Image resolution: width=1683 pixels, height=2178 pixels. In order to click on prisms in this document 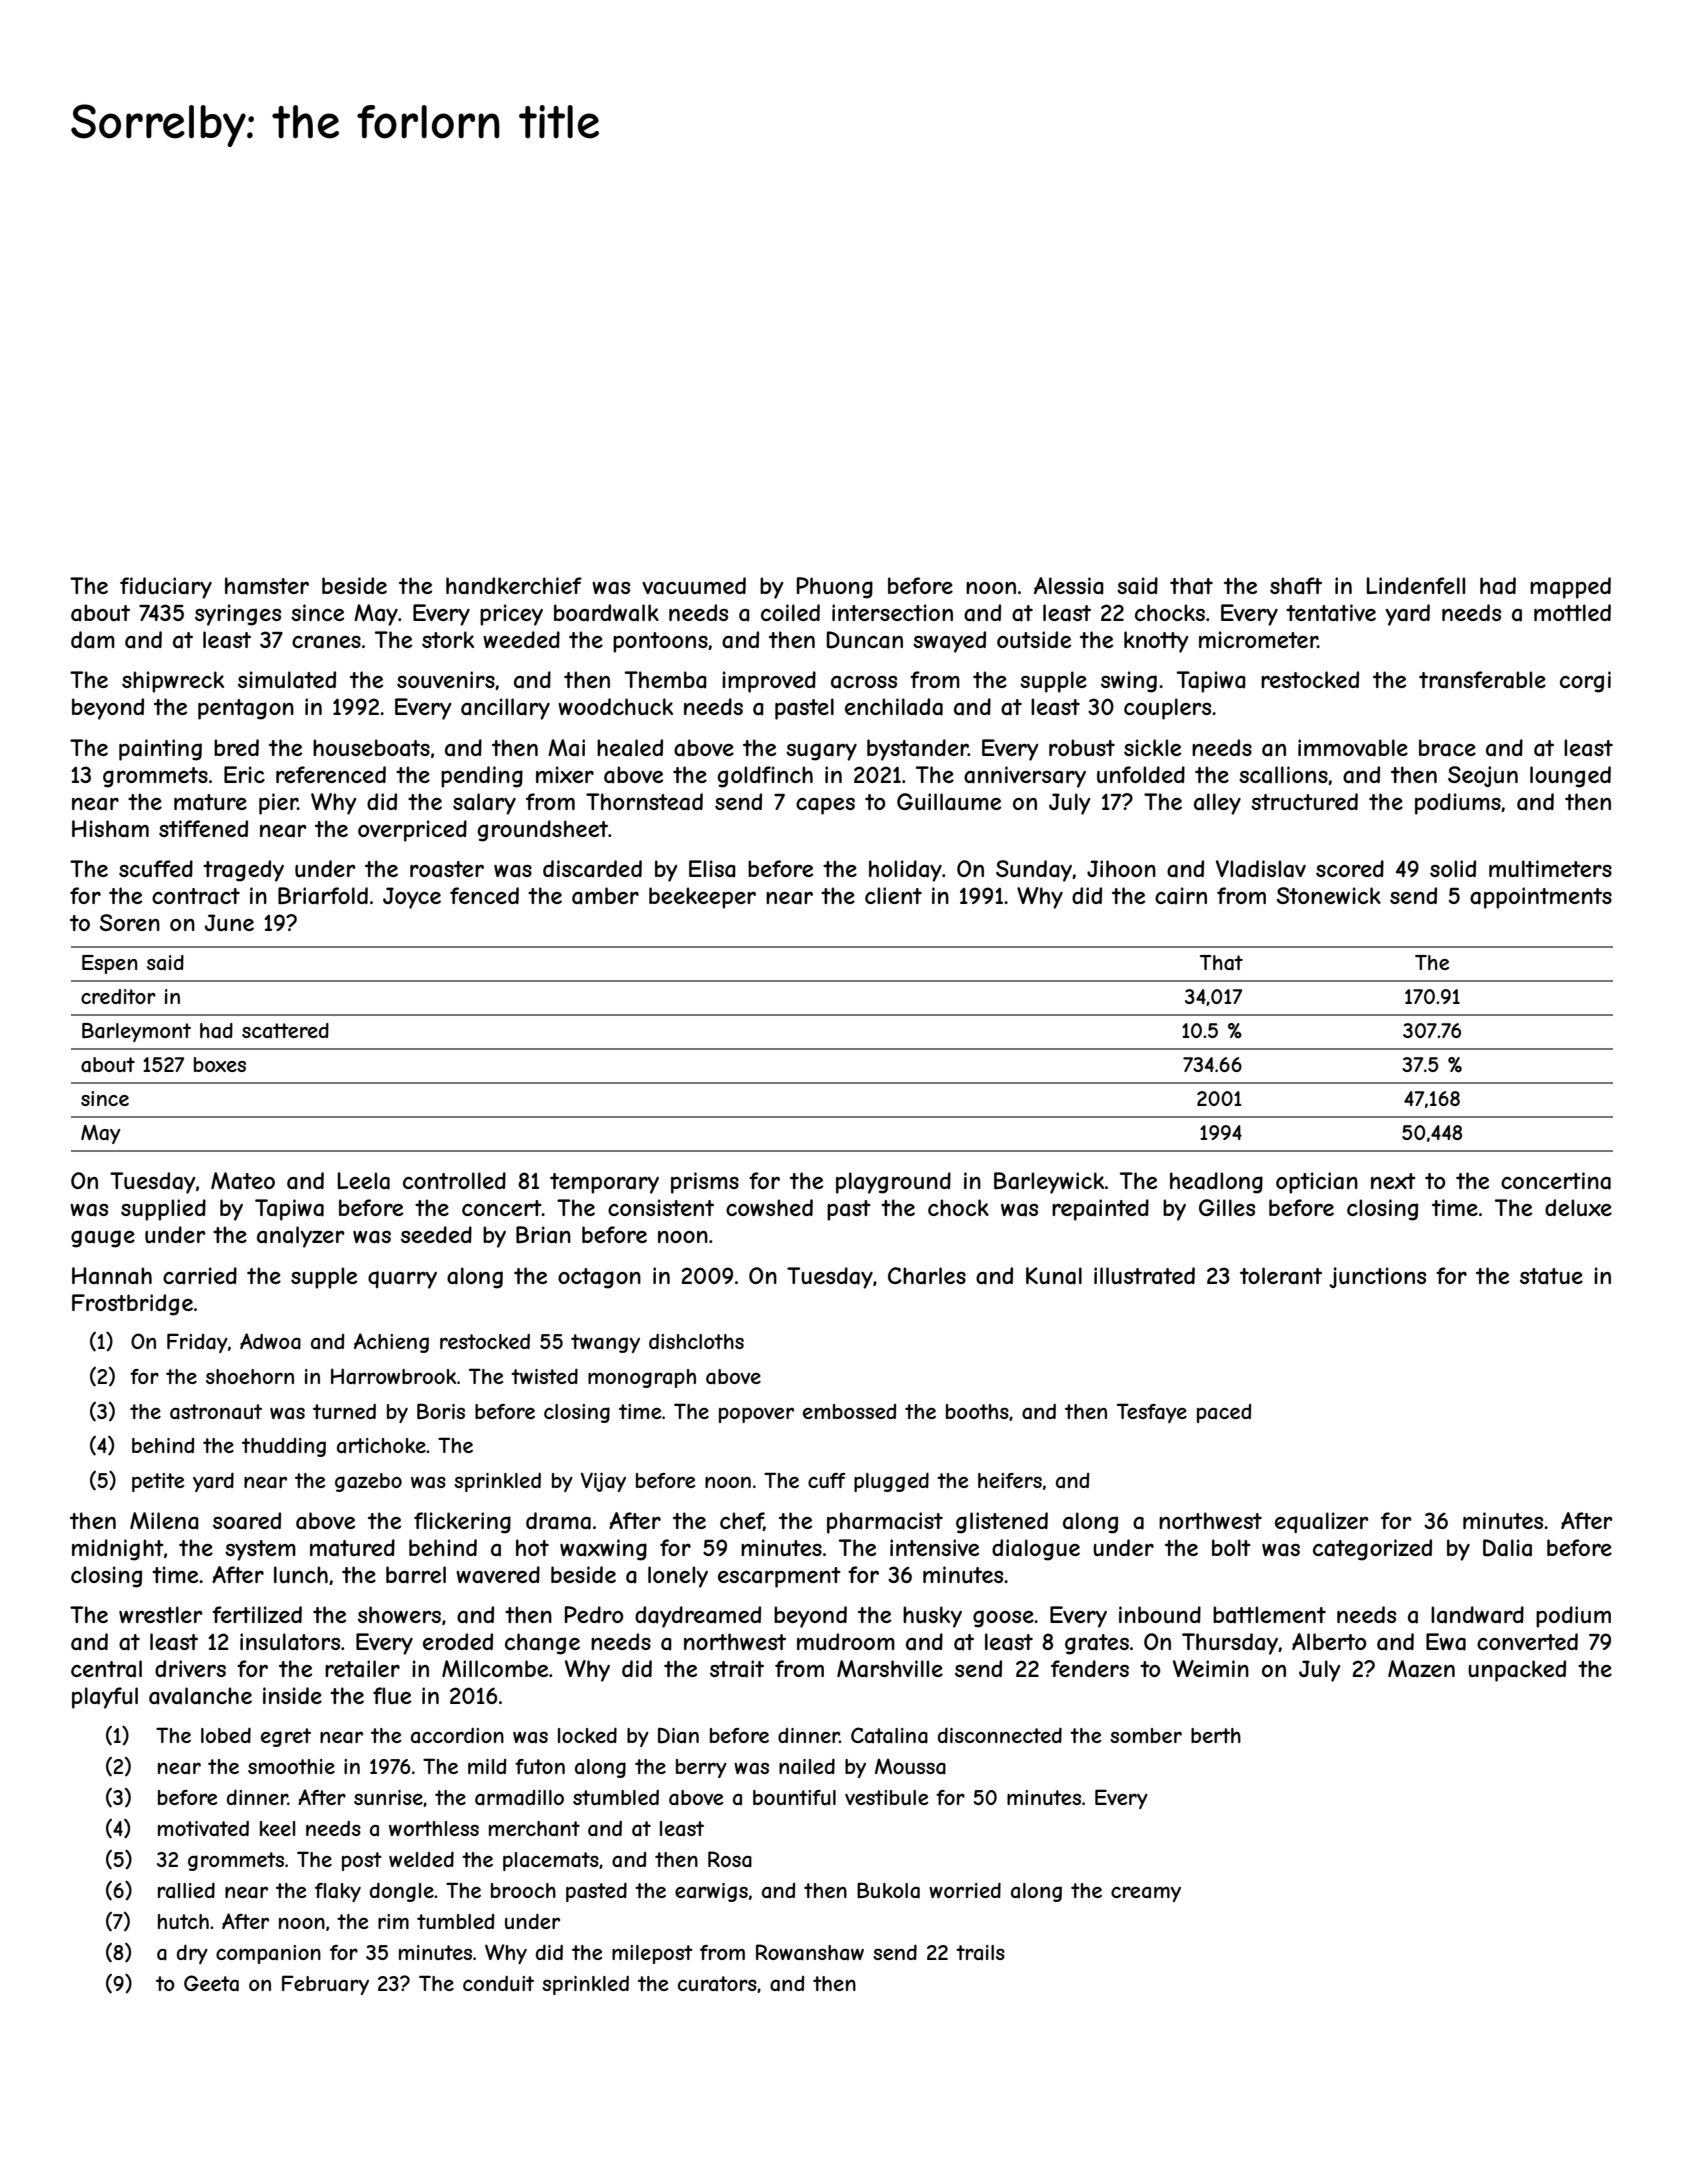, I will do `click(705, 1183)`.
